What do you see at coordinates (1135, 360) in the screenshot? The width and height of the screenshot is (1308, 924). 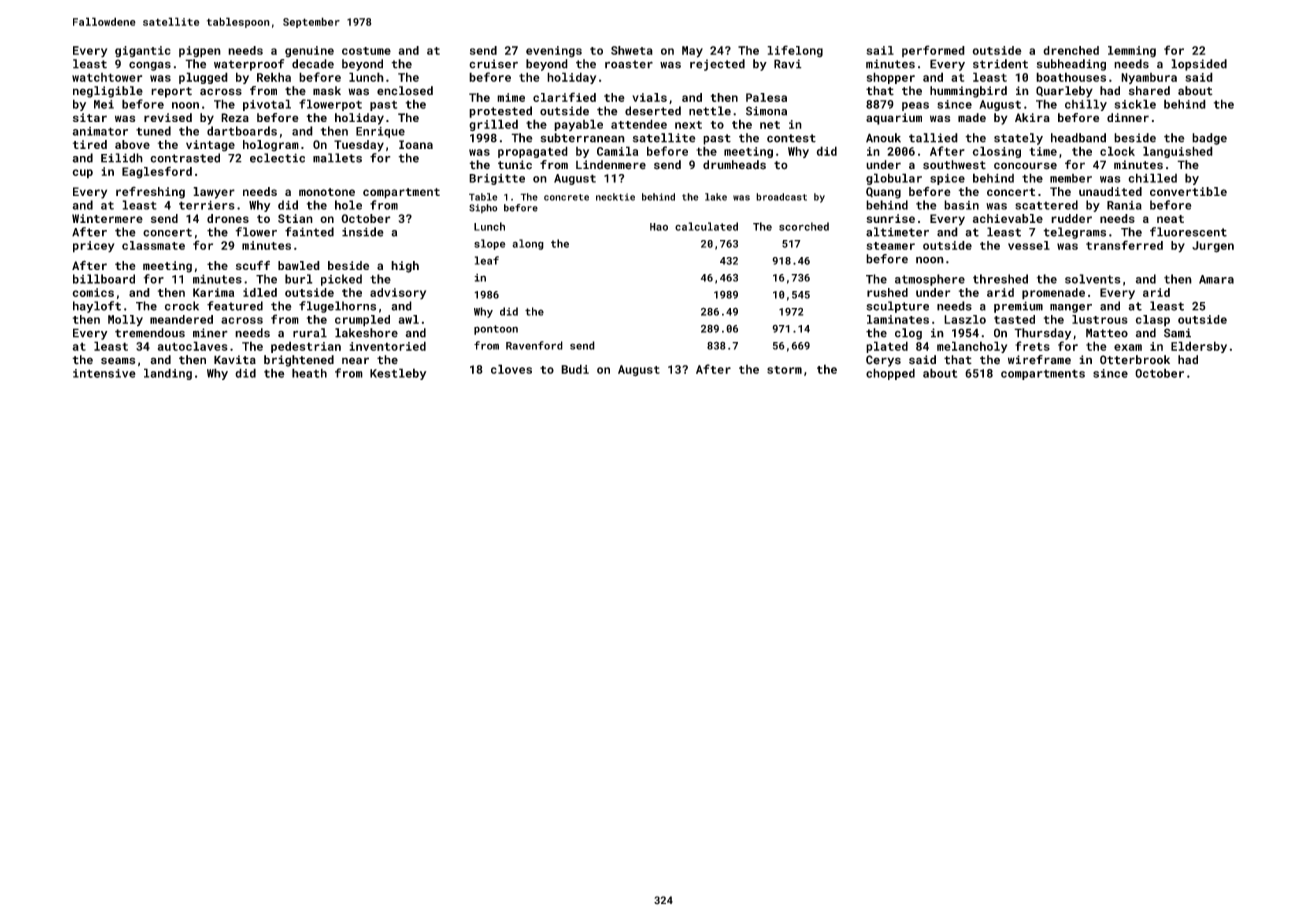 I see `Otterbrook` at bounding box center [1135, 360].
